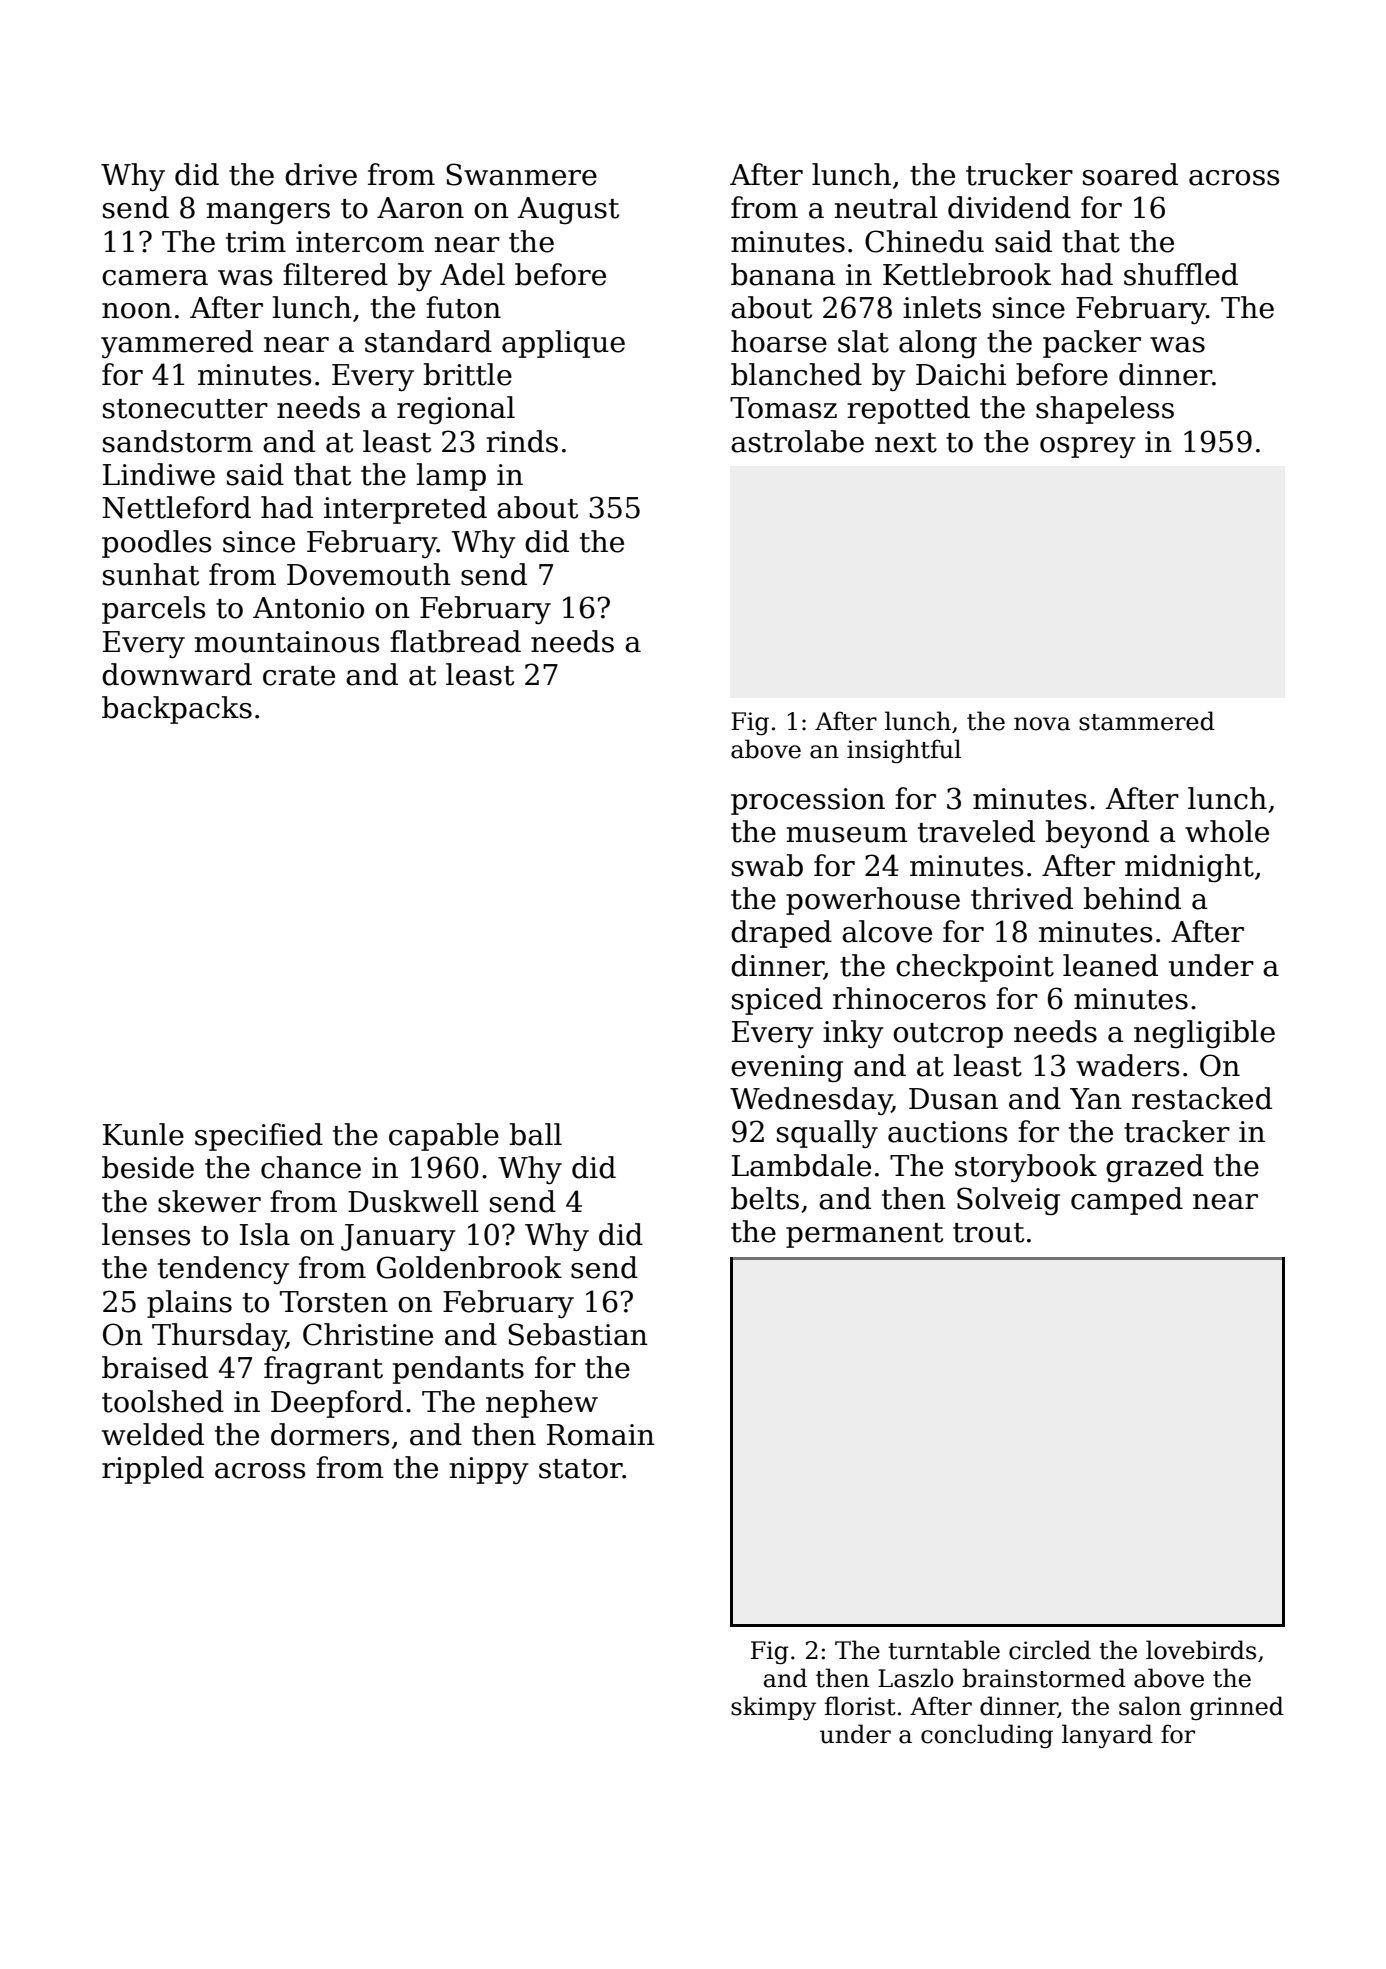 The width and height of the image is (1386, 1969). What do you see at coordinates (1189, 868) in the image?
I see `midnight` at bounding box center [1189, 868].
